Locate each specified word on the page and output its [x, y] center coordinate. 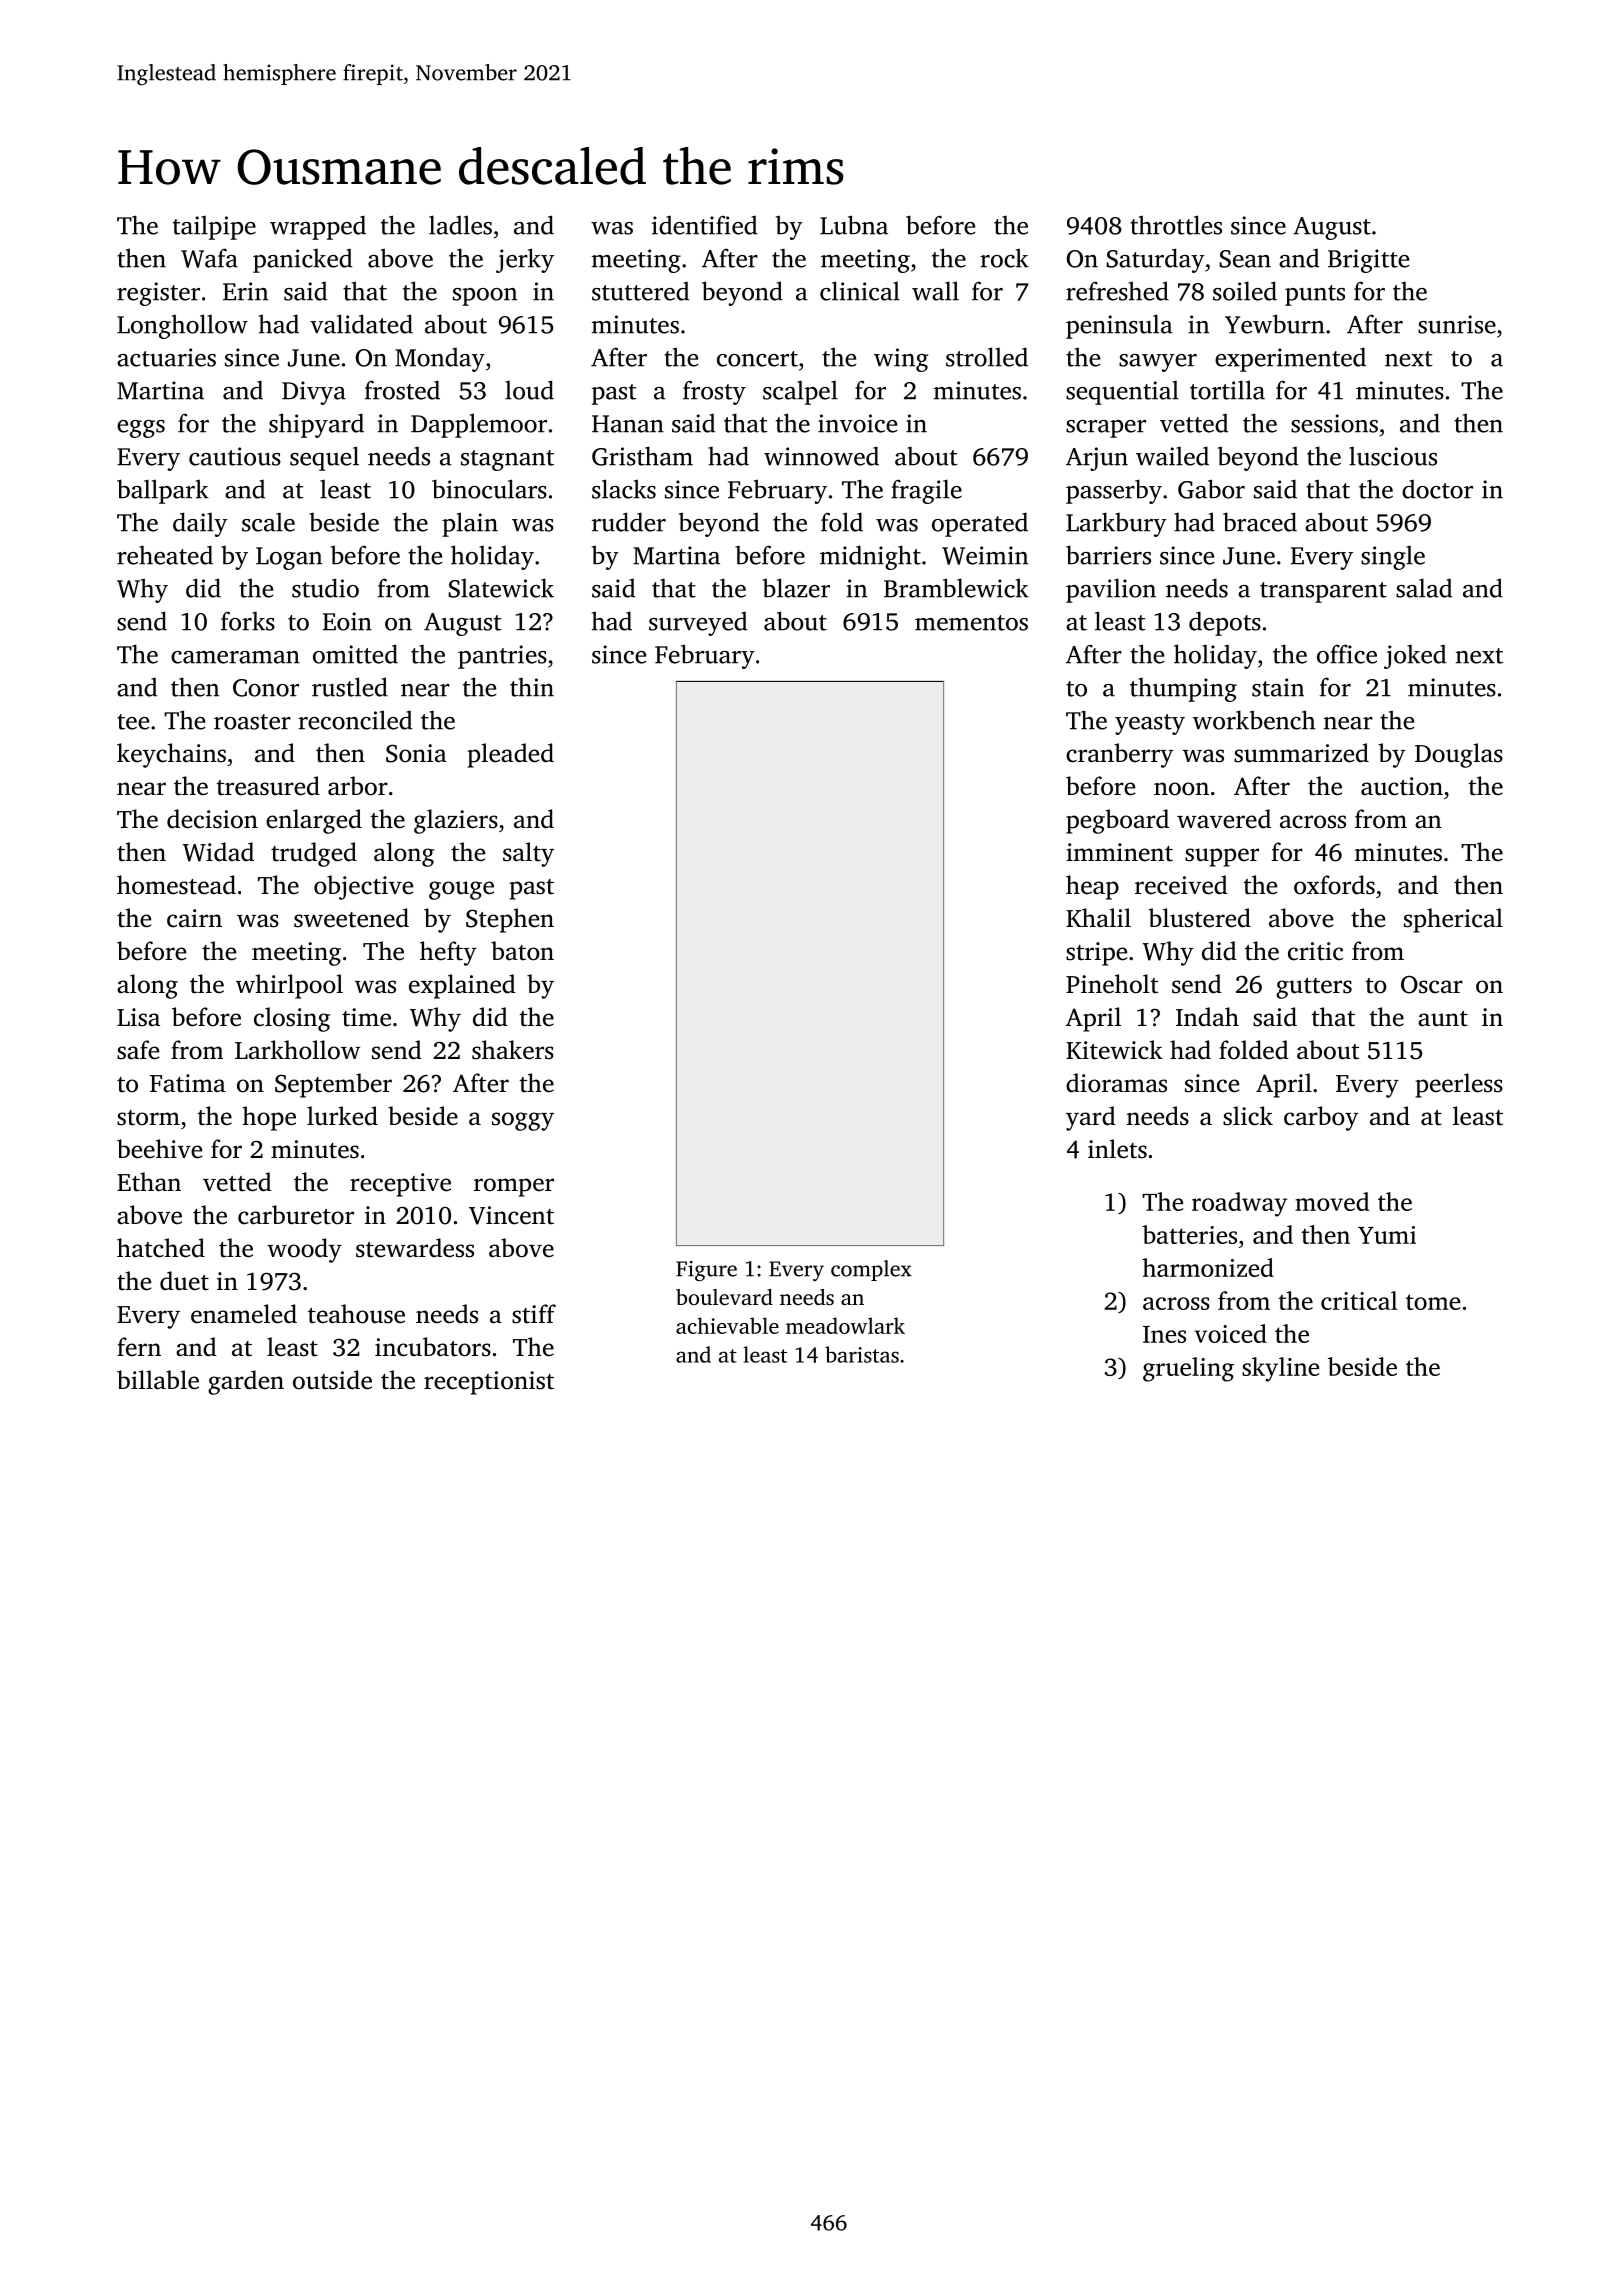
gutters [1314, 988]
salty [528, 854]
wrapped [318, 227]
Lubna [854, 225]
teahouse [356, 1314]
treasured [268, 786]
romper [514, 1187]
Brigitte [1368, 261]
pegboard [1117, 821]
